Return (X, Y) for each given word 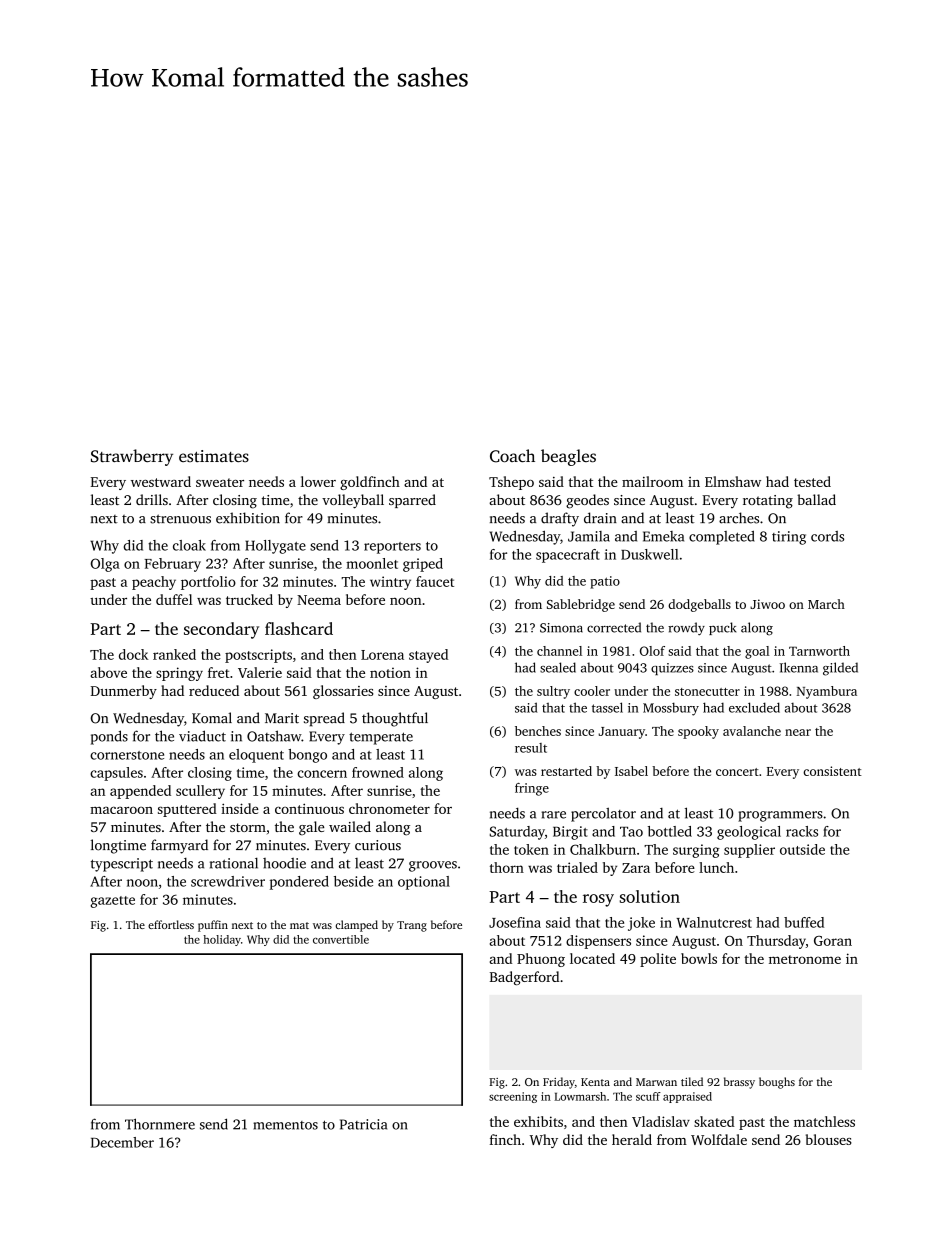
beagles (568, 457)
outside (802, 849)
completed (722, 538)
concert (737, 772)
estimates (214, 456)
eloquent (256, 756)
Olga (105, 565)
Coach (512, 456)
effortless (171, 924)
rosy (598, 900)
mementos (285, 1125)
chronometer (389, 808)
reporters (392, 548)
